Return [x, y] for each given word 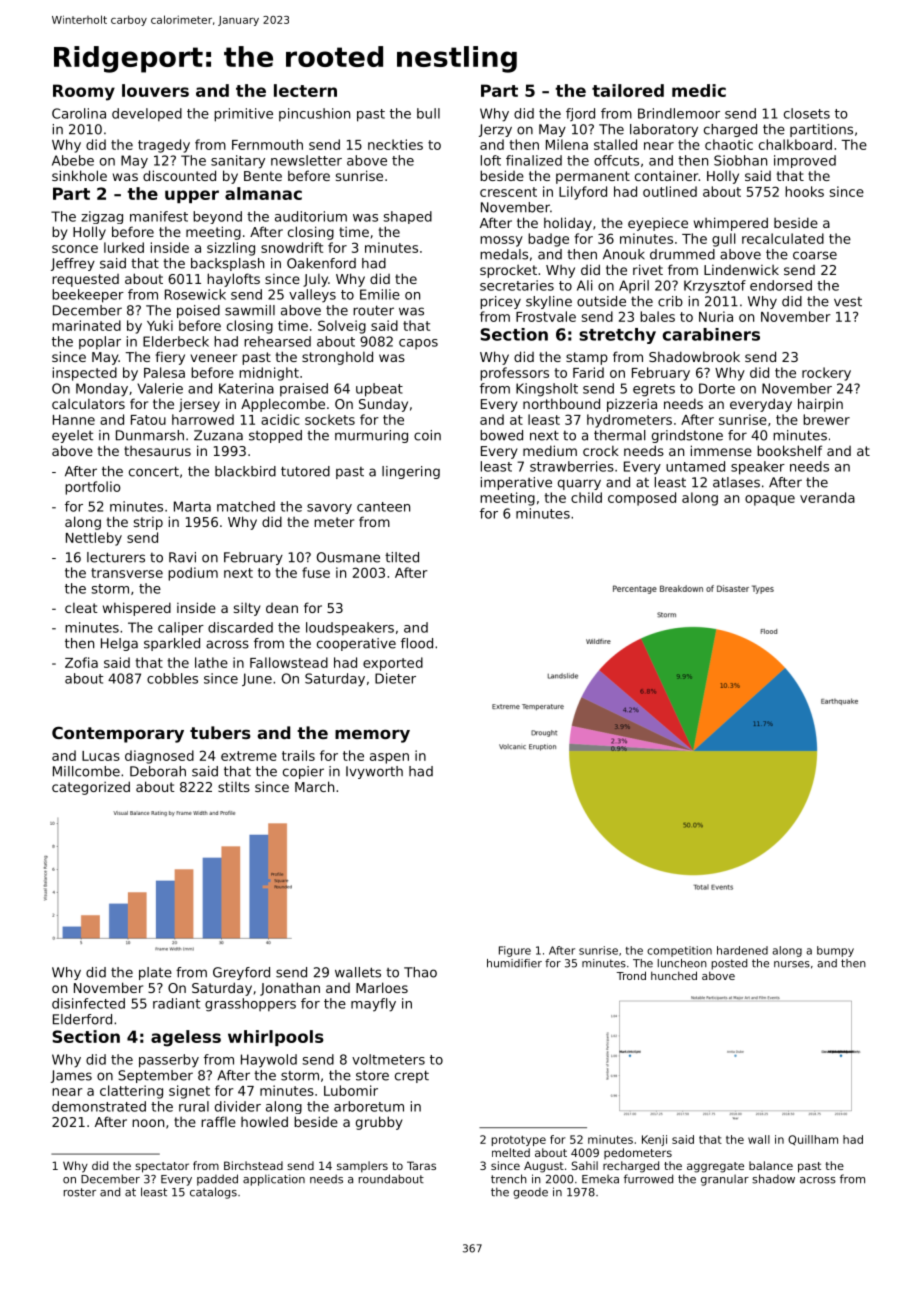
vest [848, 302]
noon [148, 1123]
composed [642, 499]
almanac [263, 193]
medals [504, 254]
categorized [91, 788]
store [372, 1076]
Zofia [81, 662]
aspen [389, 758]
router [373, 310]
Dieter [395, 678]
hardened [742, 950]
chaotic [729, 144]
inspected [85, 374]
